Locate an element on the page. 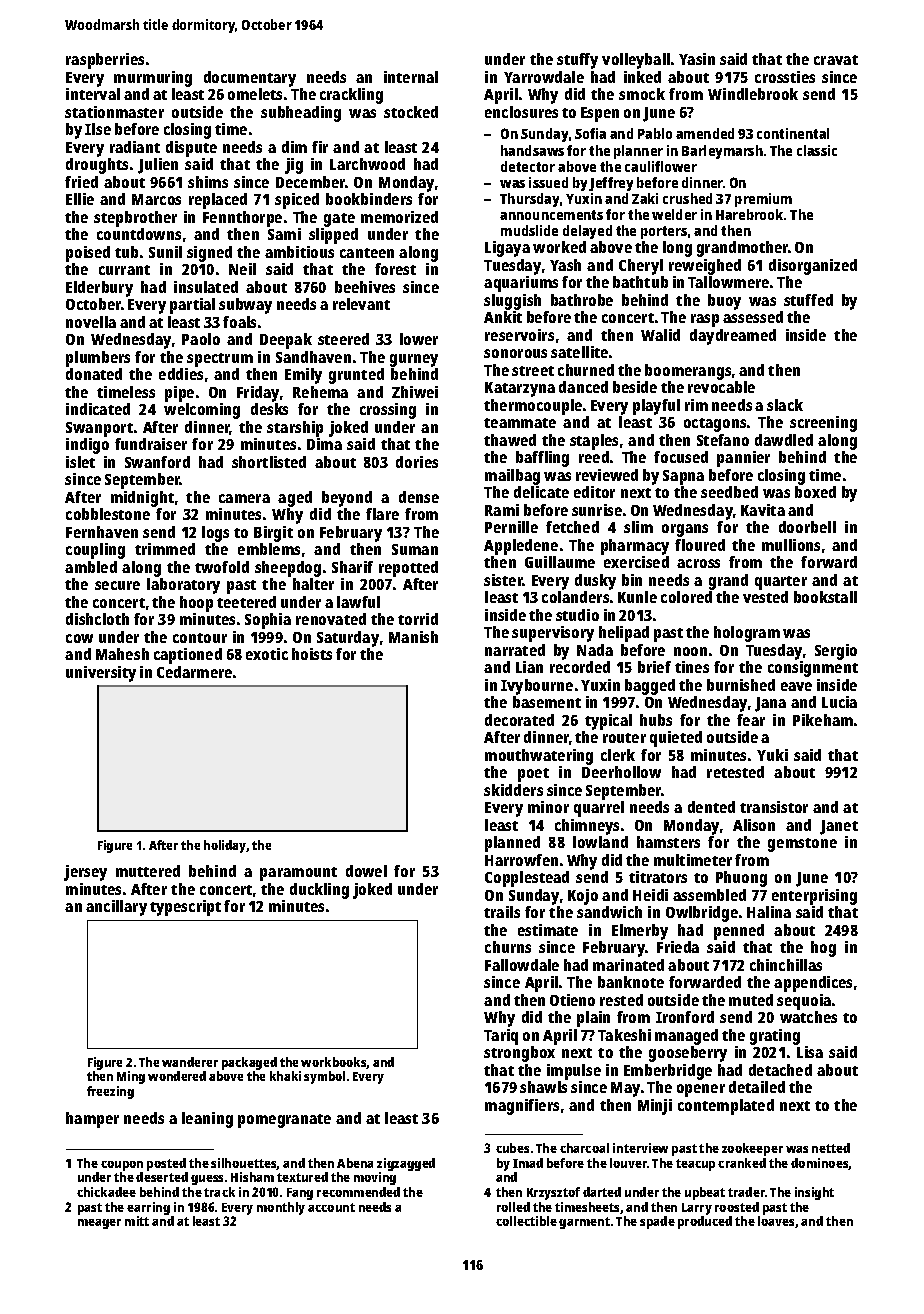  screening is located at coordinates (823, 424).
